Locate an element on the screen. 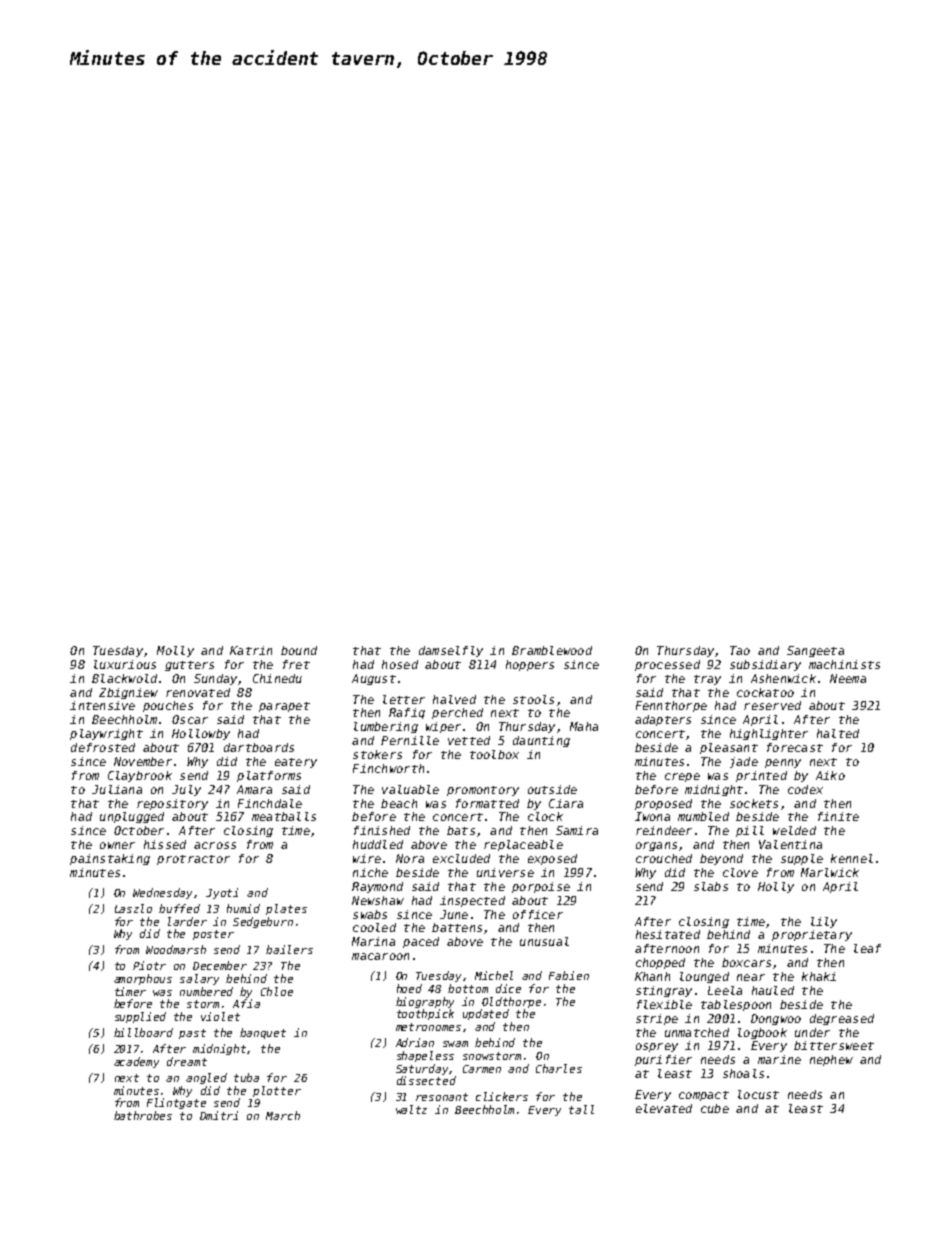  platforms is located at coordinates (269, 776).
